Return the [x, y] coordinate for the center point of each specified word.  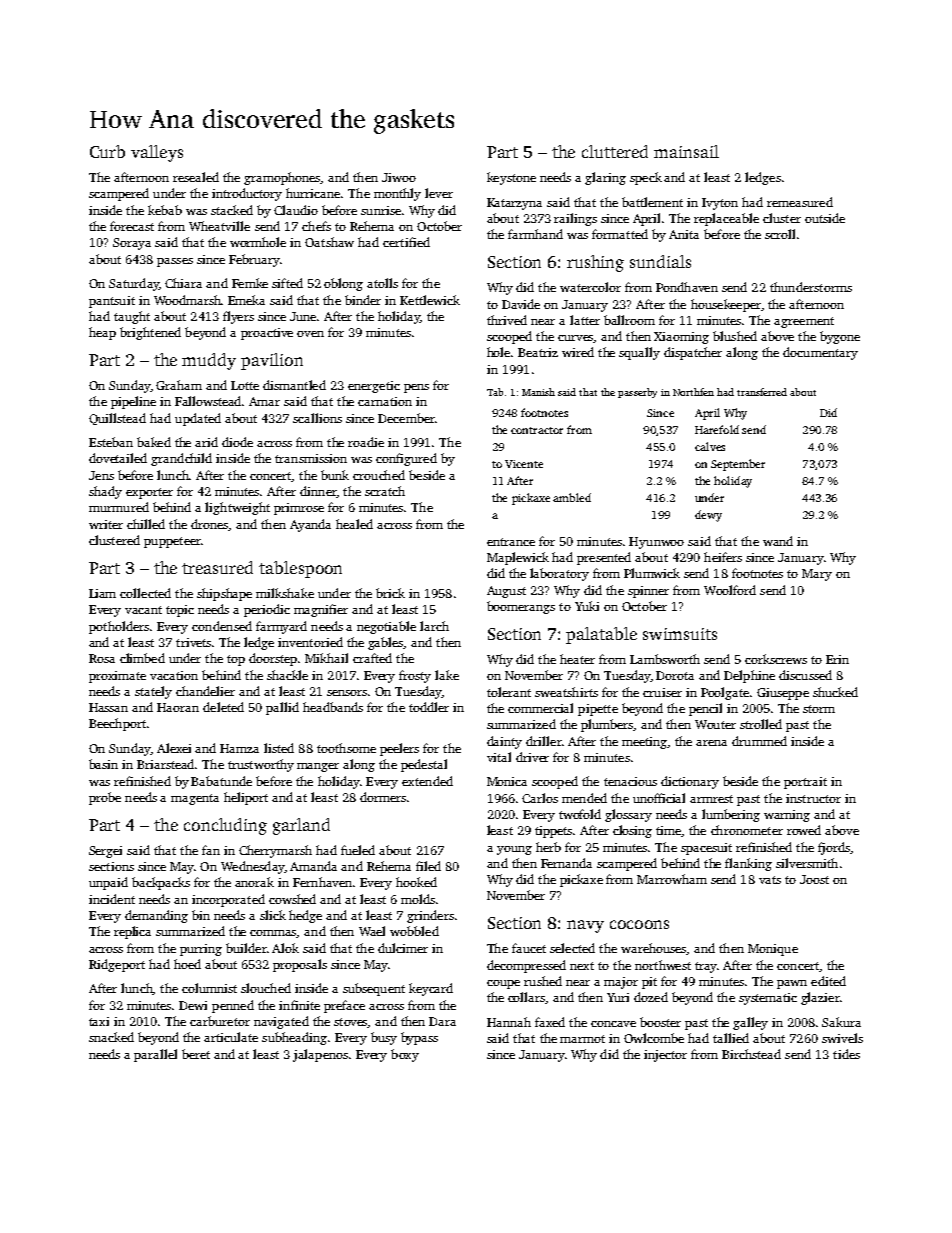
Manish [538, 392]
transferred [762, 392]
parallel [155, 1055]
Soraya [132, 244]
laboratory [559, 574]
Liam [102, 593]
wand [778, 541]
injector [665, 1056]
